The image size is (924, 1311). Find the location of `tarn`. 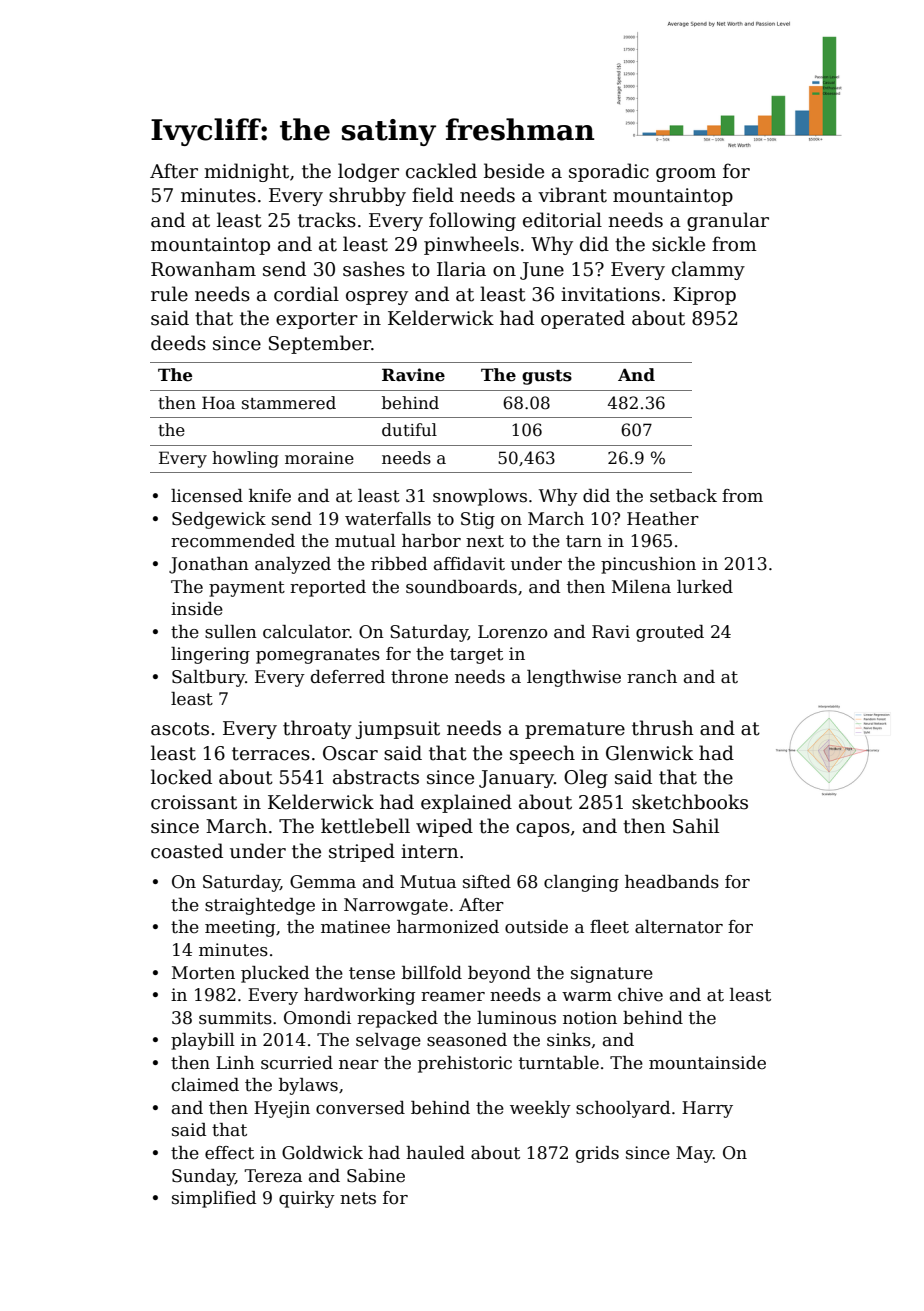

tarn is located at coordinates (584, 541).
